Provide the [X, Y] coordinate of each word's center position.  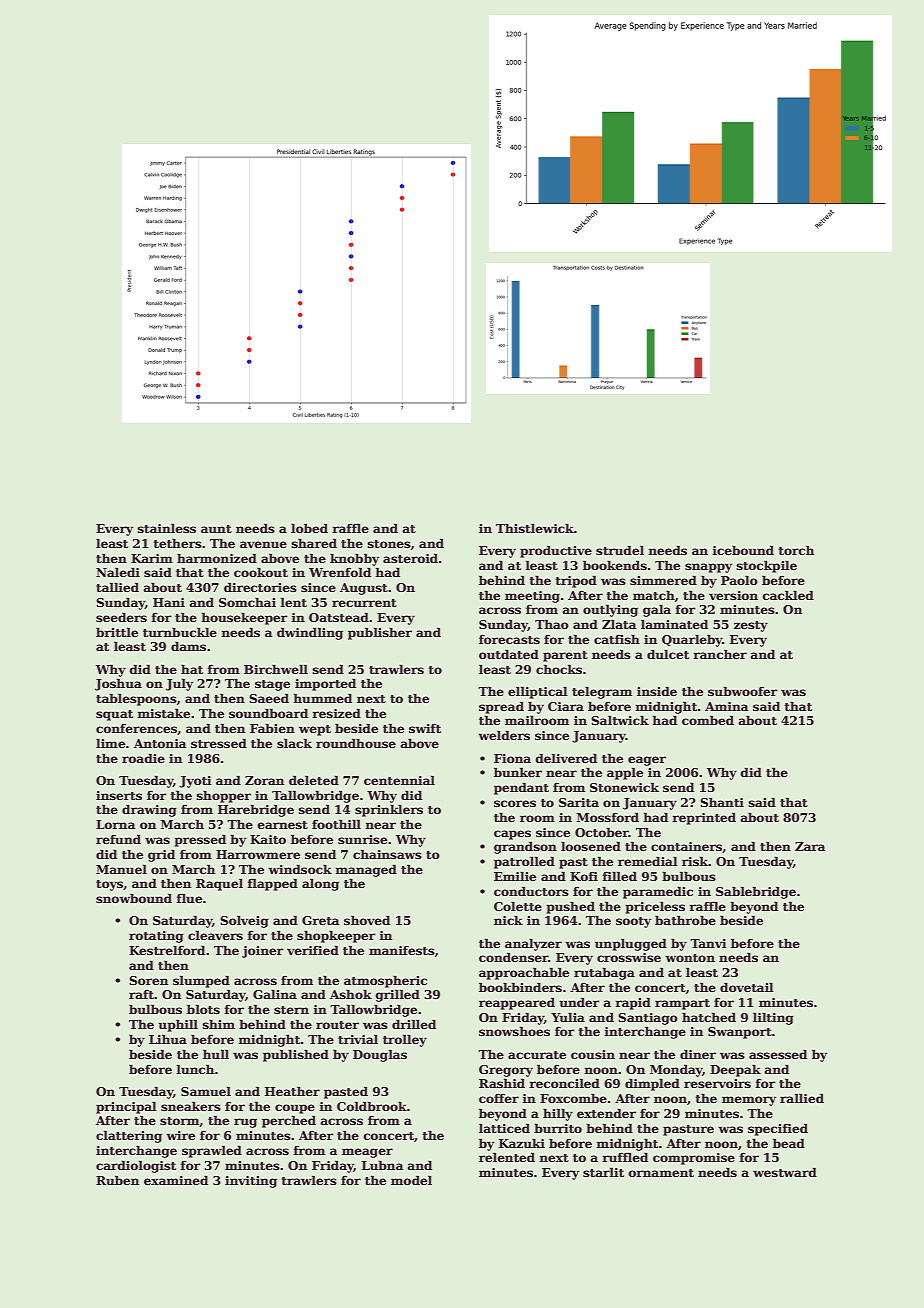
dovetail [747, 987]
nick [508, 920]
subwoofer [742, 691]
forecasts [509, 639]
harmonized [217, 558]
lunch [195, 1069]
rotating [156, 937]
